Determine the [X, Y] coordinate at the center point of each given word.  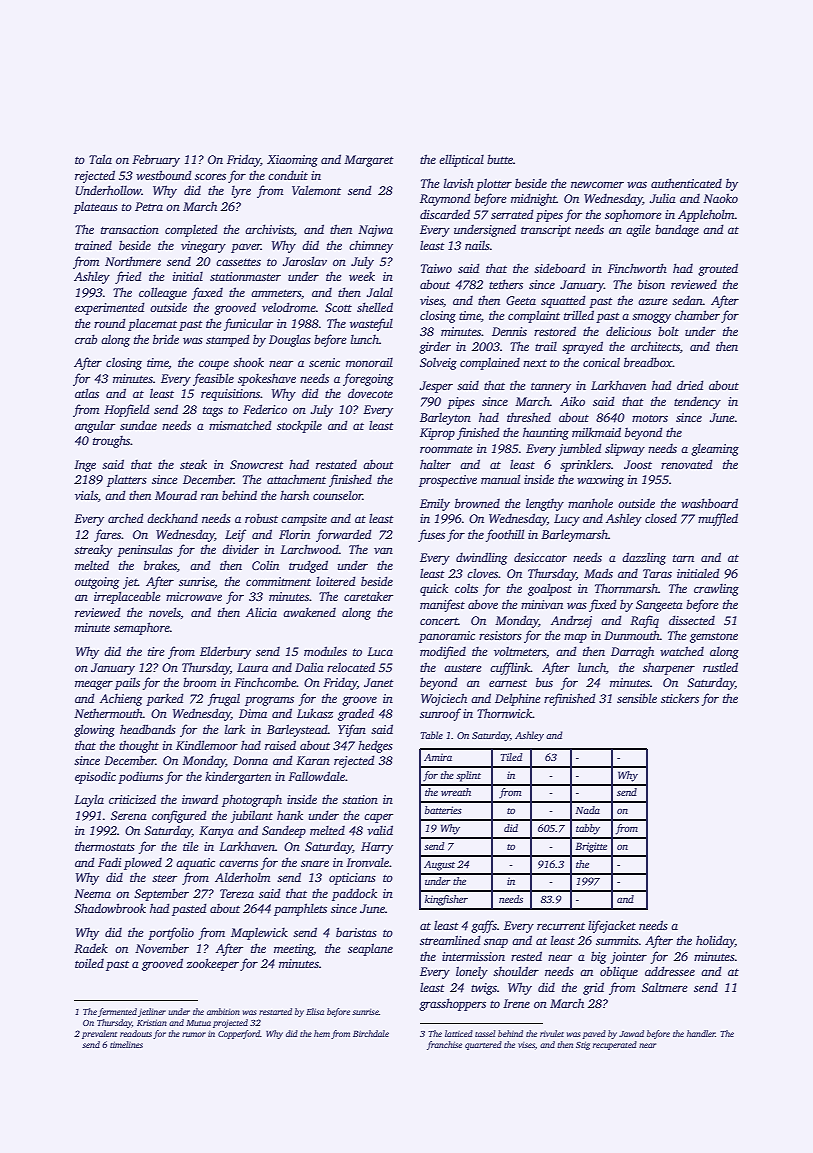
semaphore [142, 628]
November [162, 948]
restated [336, 464]
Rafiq [644, 621]
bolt [668, 331]
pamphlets [300, 909]
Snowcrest [257, 464]
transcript [546, 231]
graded [356, 714]
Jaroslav [304, 261]
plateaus [95, 207]
